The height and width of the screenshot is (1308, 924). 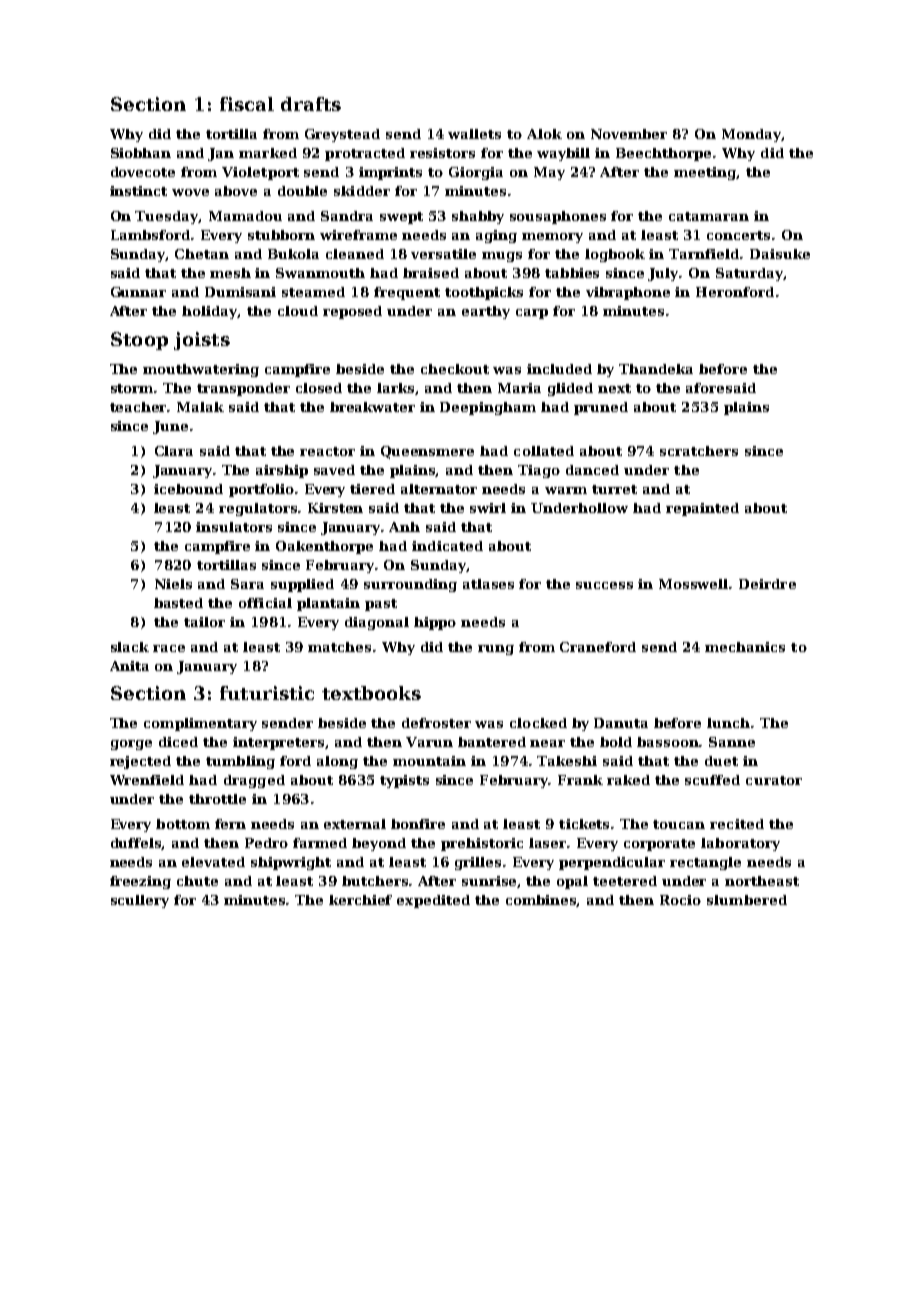 What do you see at coordinates (566, 490) in the screenshot?
I see `warm` at bounding box center [566, 490].
